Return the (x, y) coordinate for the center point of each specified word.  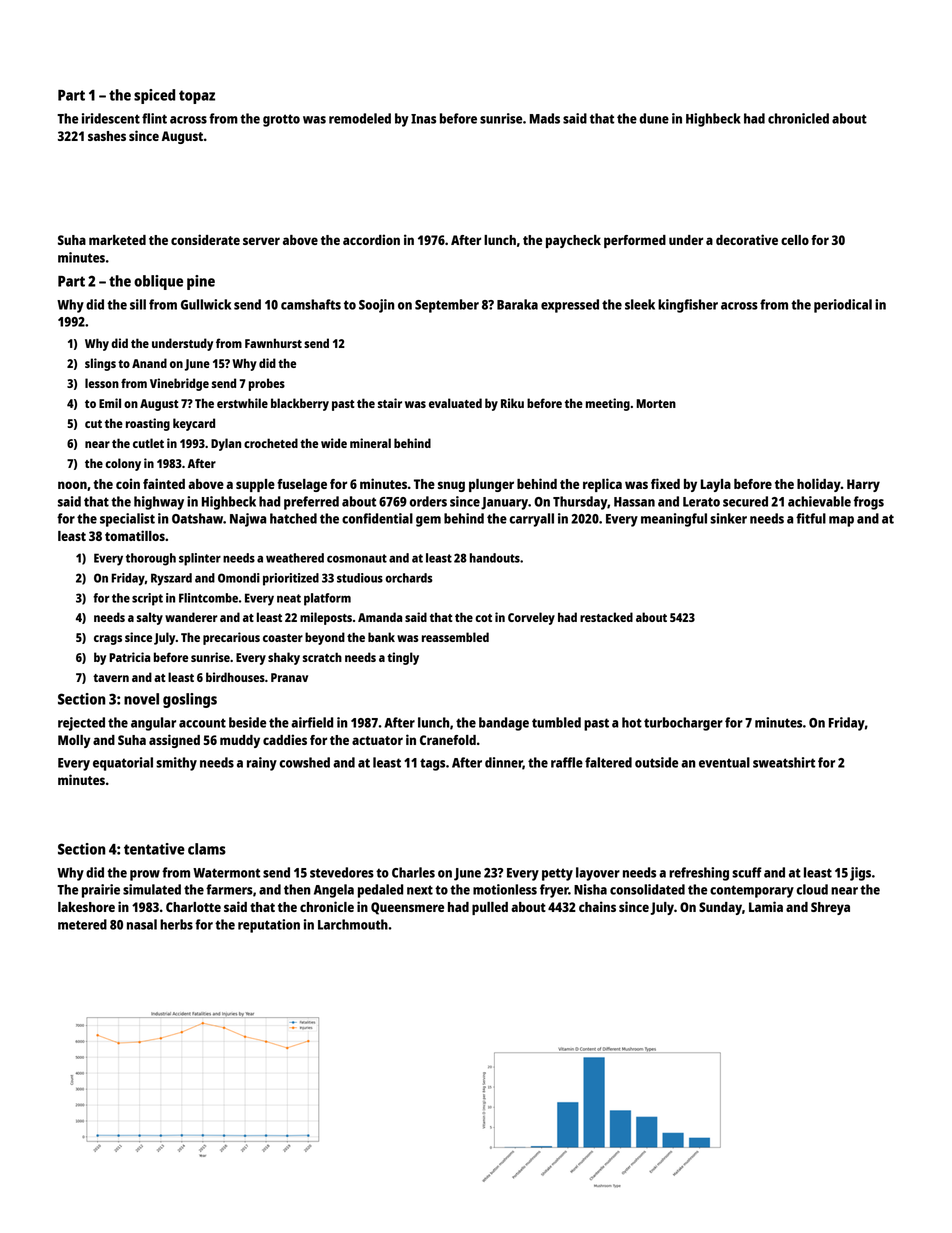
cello (795, 240)
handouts (495, 558)
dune (654, 118)
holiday (819, 485)
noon (72, 485)
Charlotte (193, 907)
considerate (205, 239)
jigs (860, 874)
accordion (371, 239)
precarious (231, 638)
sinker (728, 518)
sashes (107, 136)
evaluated (455, 403)
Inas (423, 119)
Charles (413, 872)
